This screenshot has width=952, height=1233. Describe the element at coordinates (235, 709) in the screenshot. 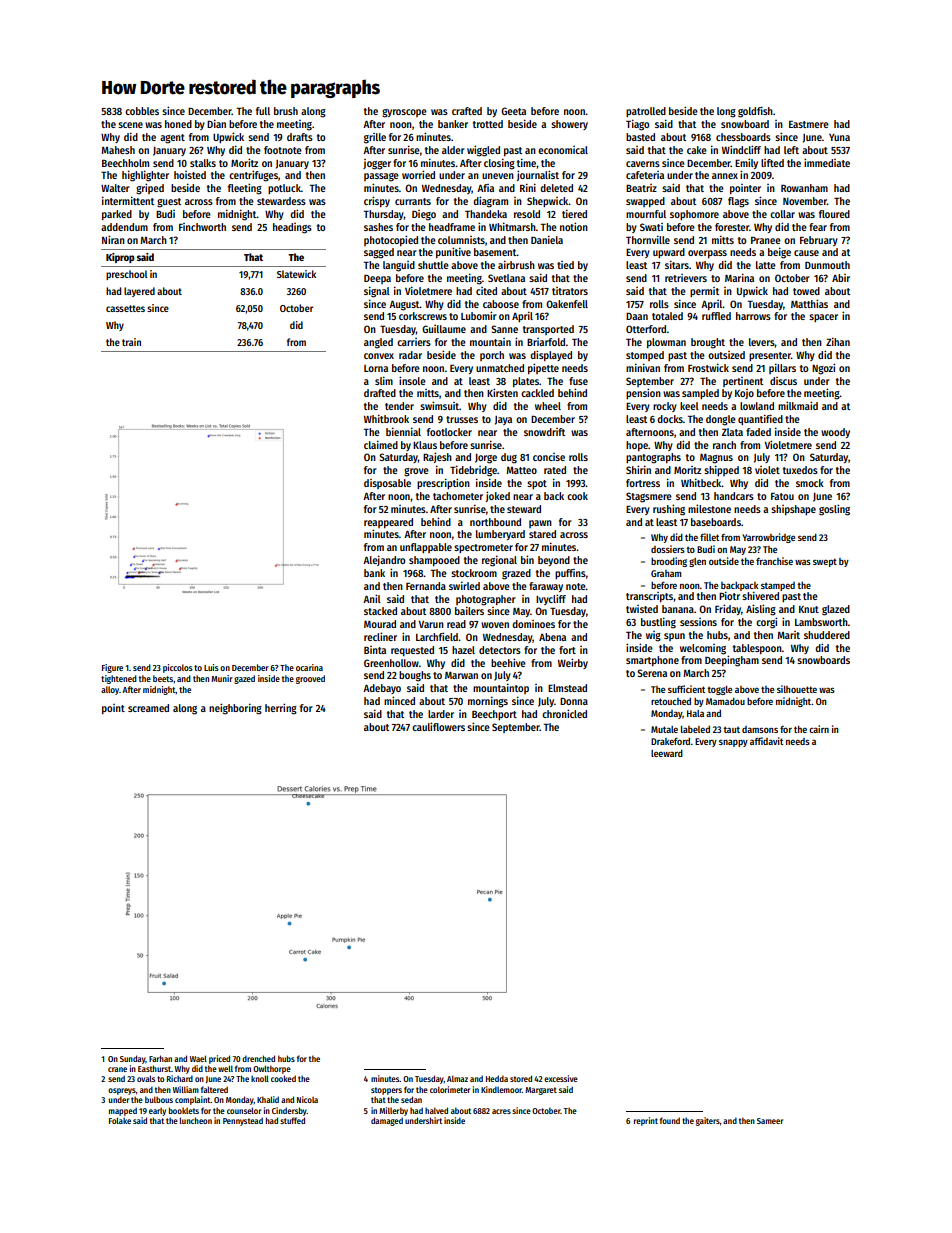

I see `neighboring` at that location.
